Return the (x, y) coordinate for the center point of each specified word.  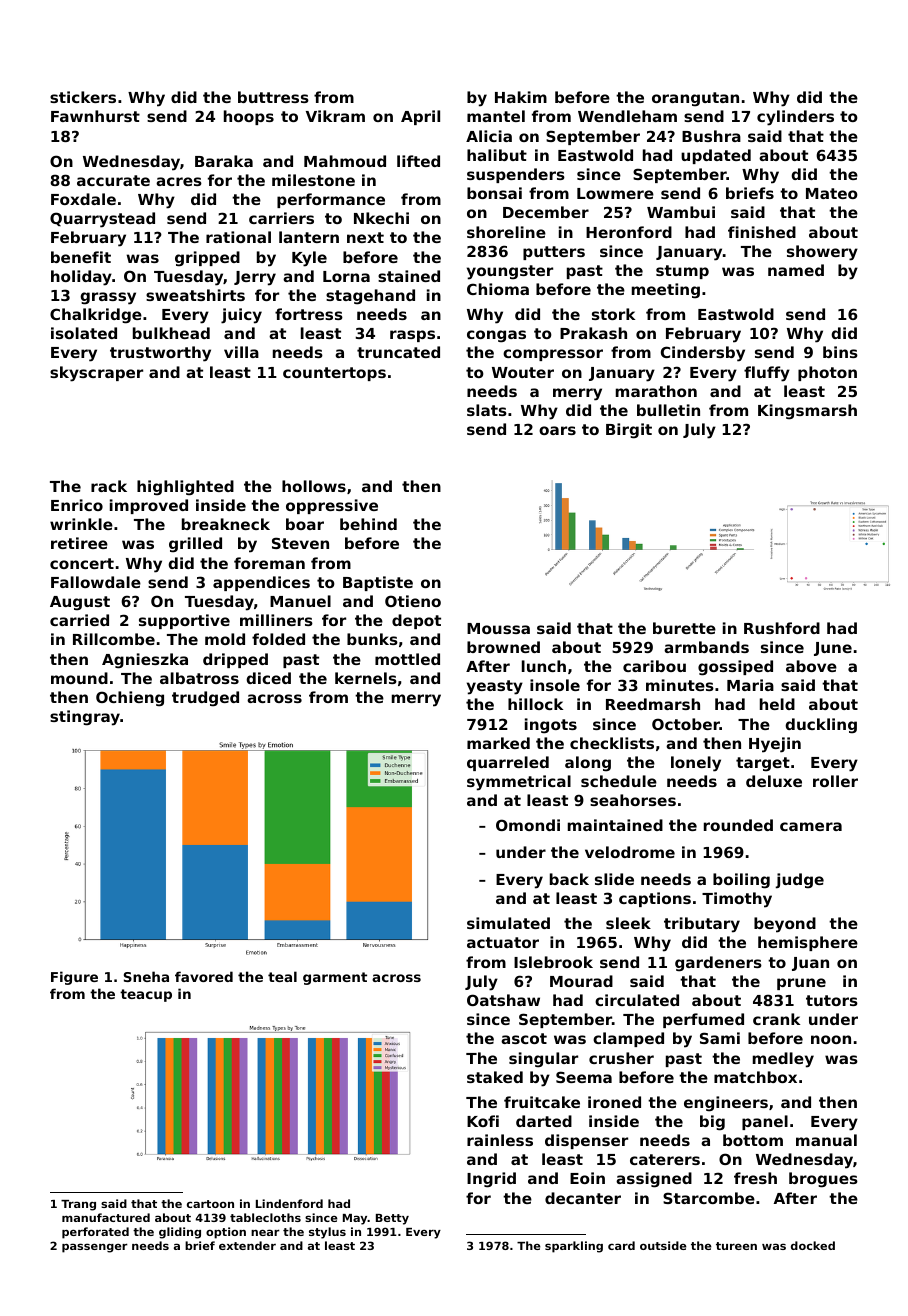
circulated (637, 1000)
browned (503, 647)
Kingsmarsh (807, 412)
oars (557, 430)
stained (409, 276)
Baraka (224, 161)
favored (204, 976)
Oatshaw (503, 1000)
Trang (78, 1205)
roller (835, 781)
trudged (205, 699)
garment (335, 978)
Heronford (629, 232)
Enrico (77, 505)
